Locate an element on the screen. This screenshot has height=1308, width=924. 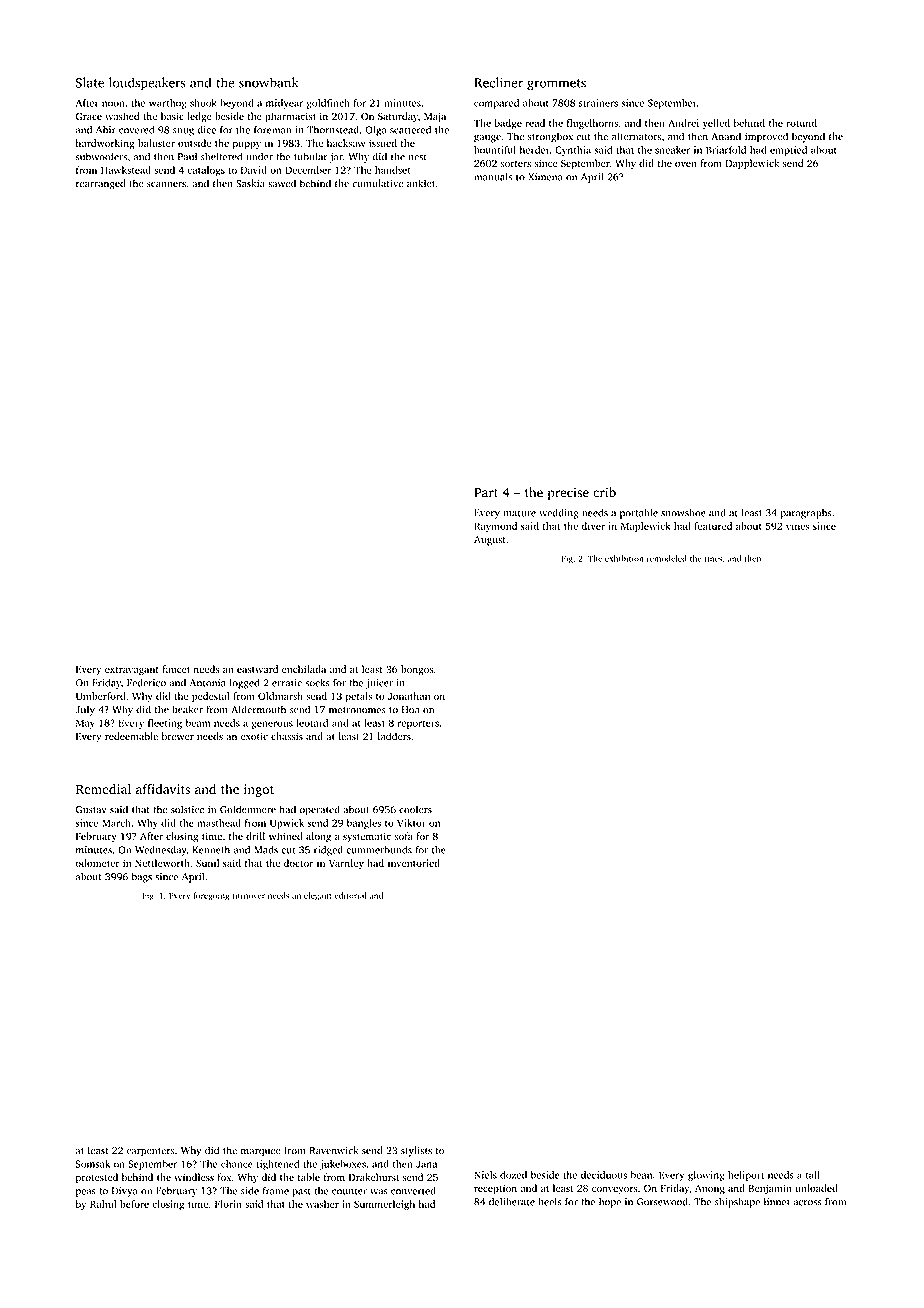
snowshoe is located at coordinates (683, 512).
